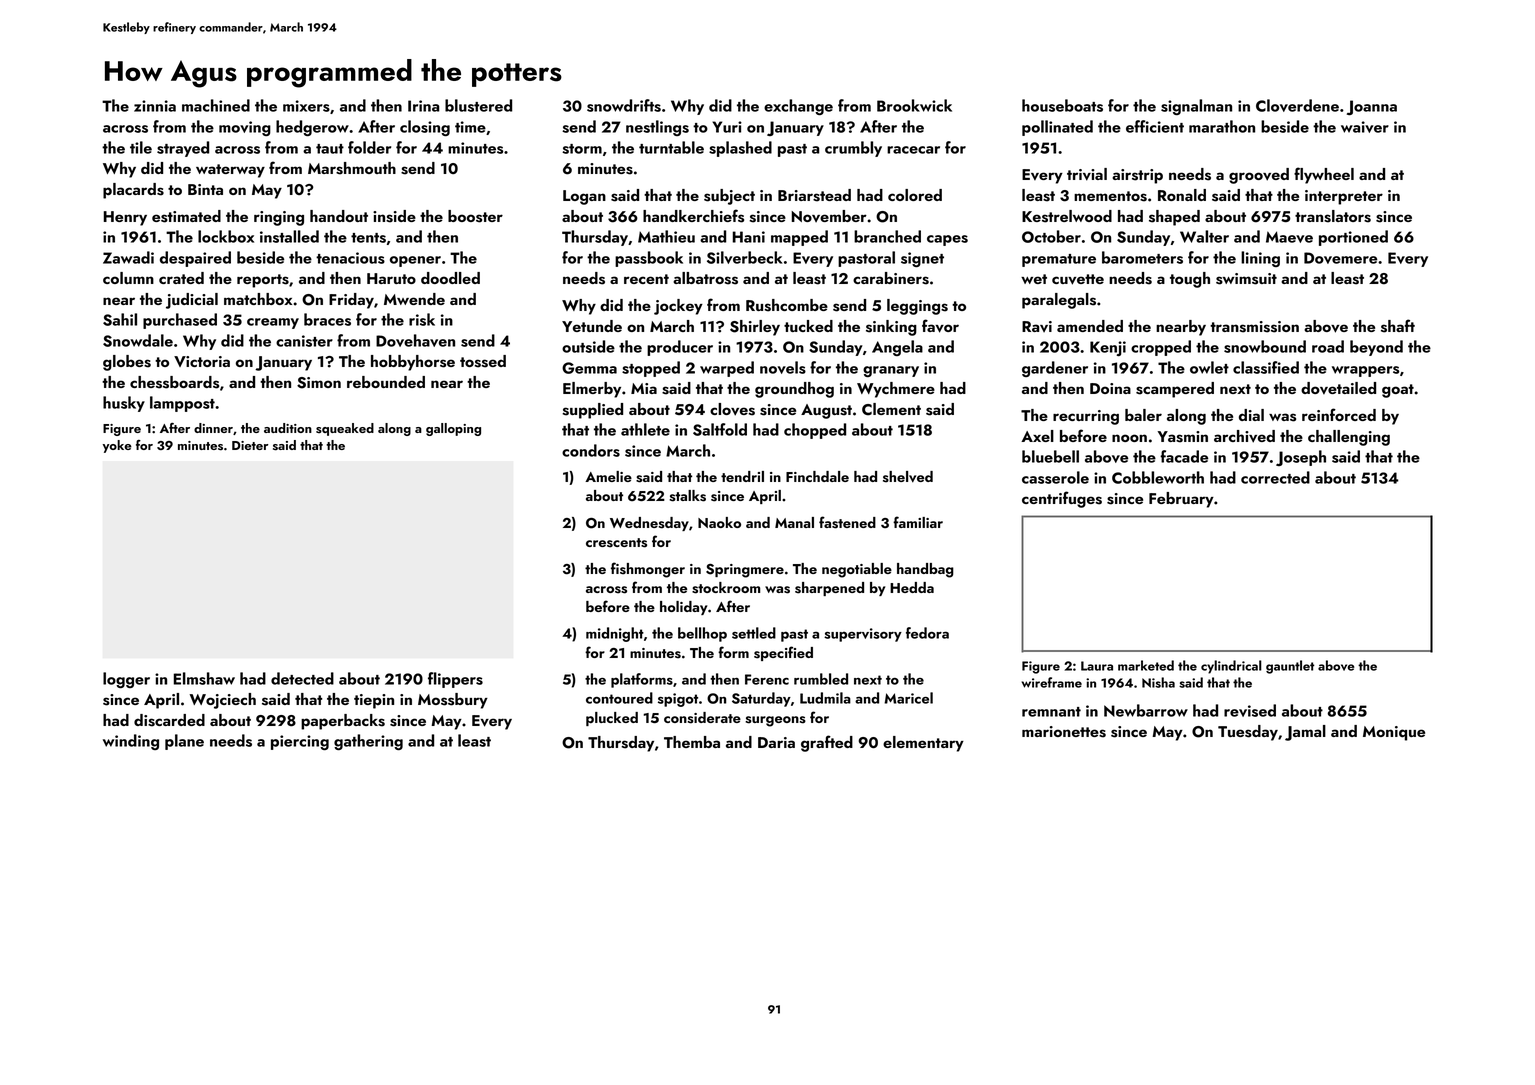 This document has width=1535, height=1085. I want to click on marketed, so click(1146, 665).
